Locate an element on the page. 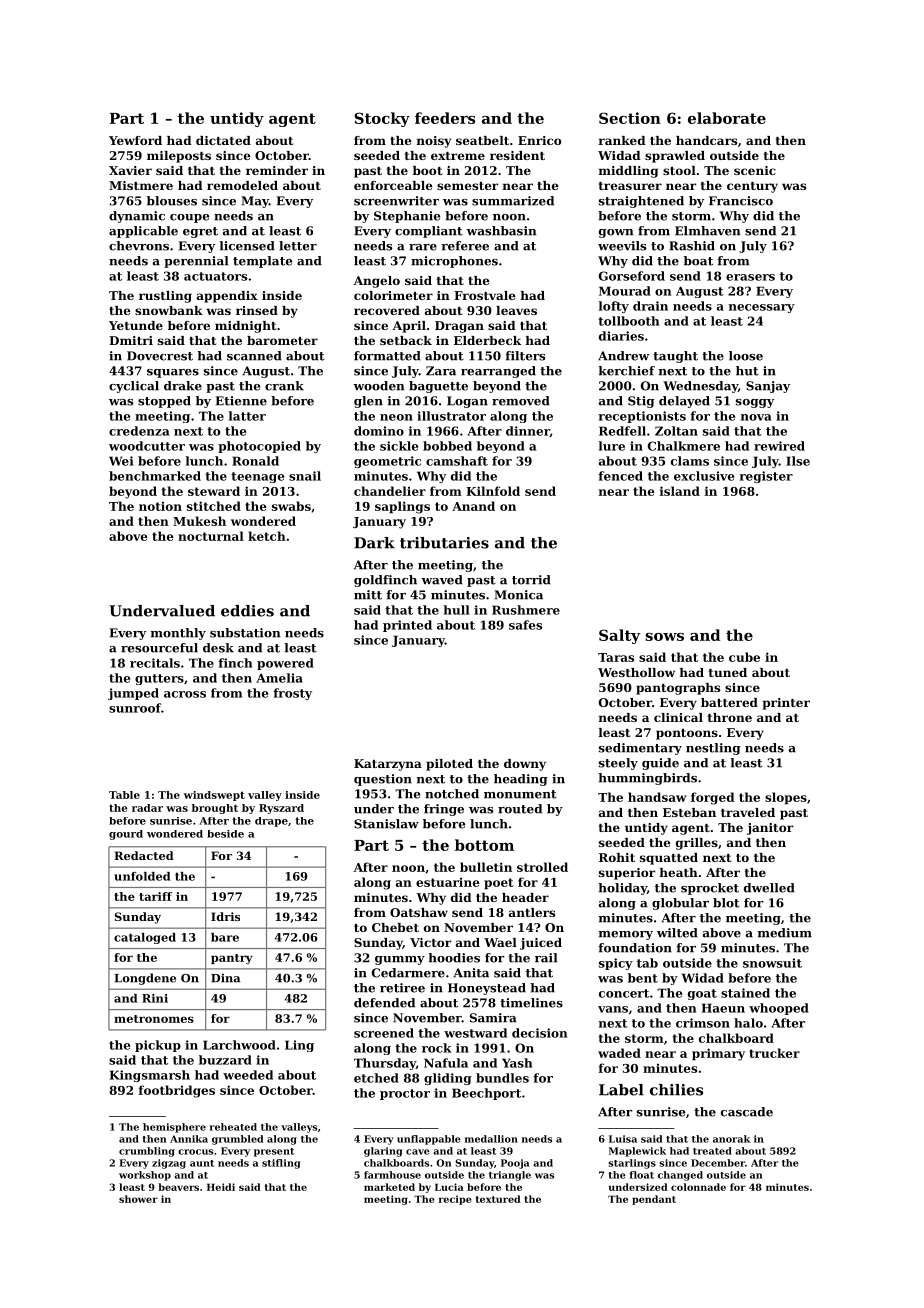  blot is located at coordinates (726, 903).
